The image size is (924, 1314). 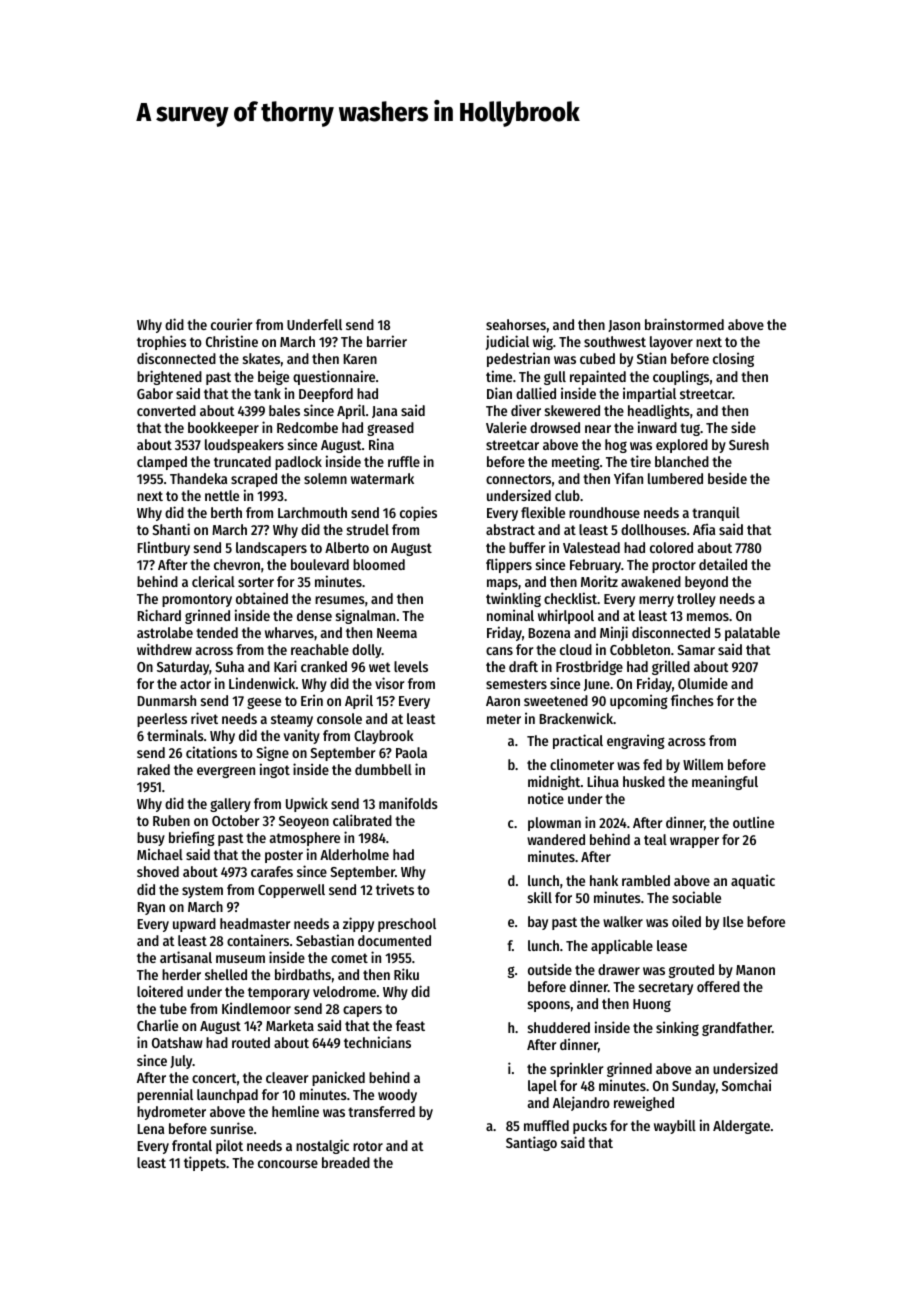 I want to click on Samar, so click(x=696, y=650).
